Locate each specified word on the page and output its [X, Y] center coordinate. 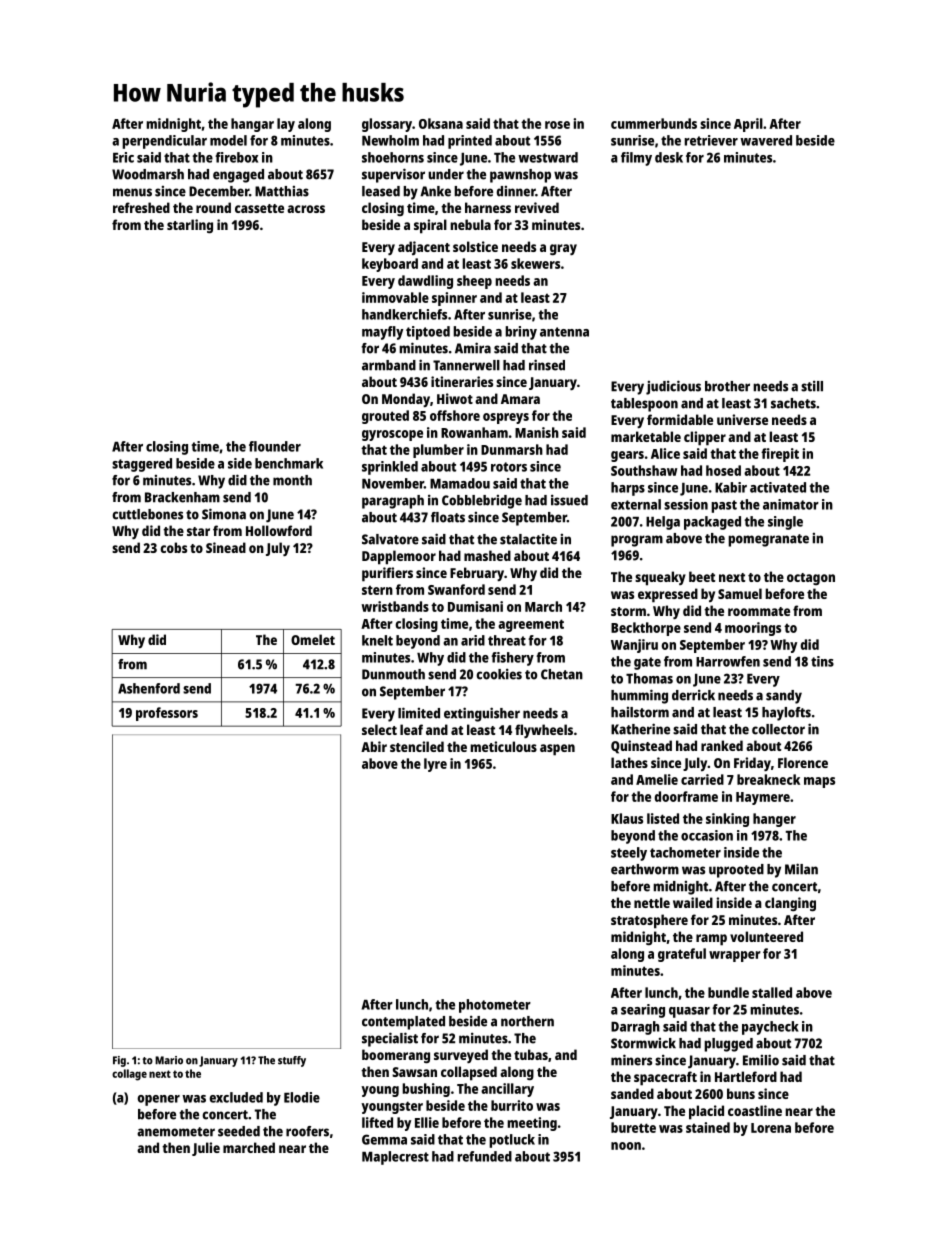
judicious [673, 387]
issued [569, 500]
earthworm [645, 869]
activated [778, 487]
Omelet [313, 639]
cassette [259, 208]
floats [448, 517]
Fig [119, 1061]
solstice [475, 246]
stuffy [292, 1061]
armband [389, 365]
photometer [495, 1006]
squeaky [660, 578]
